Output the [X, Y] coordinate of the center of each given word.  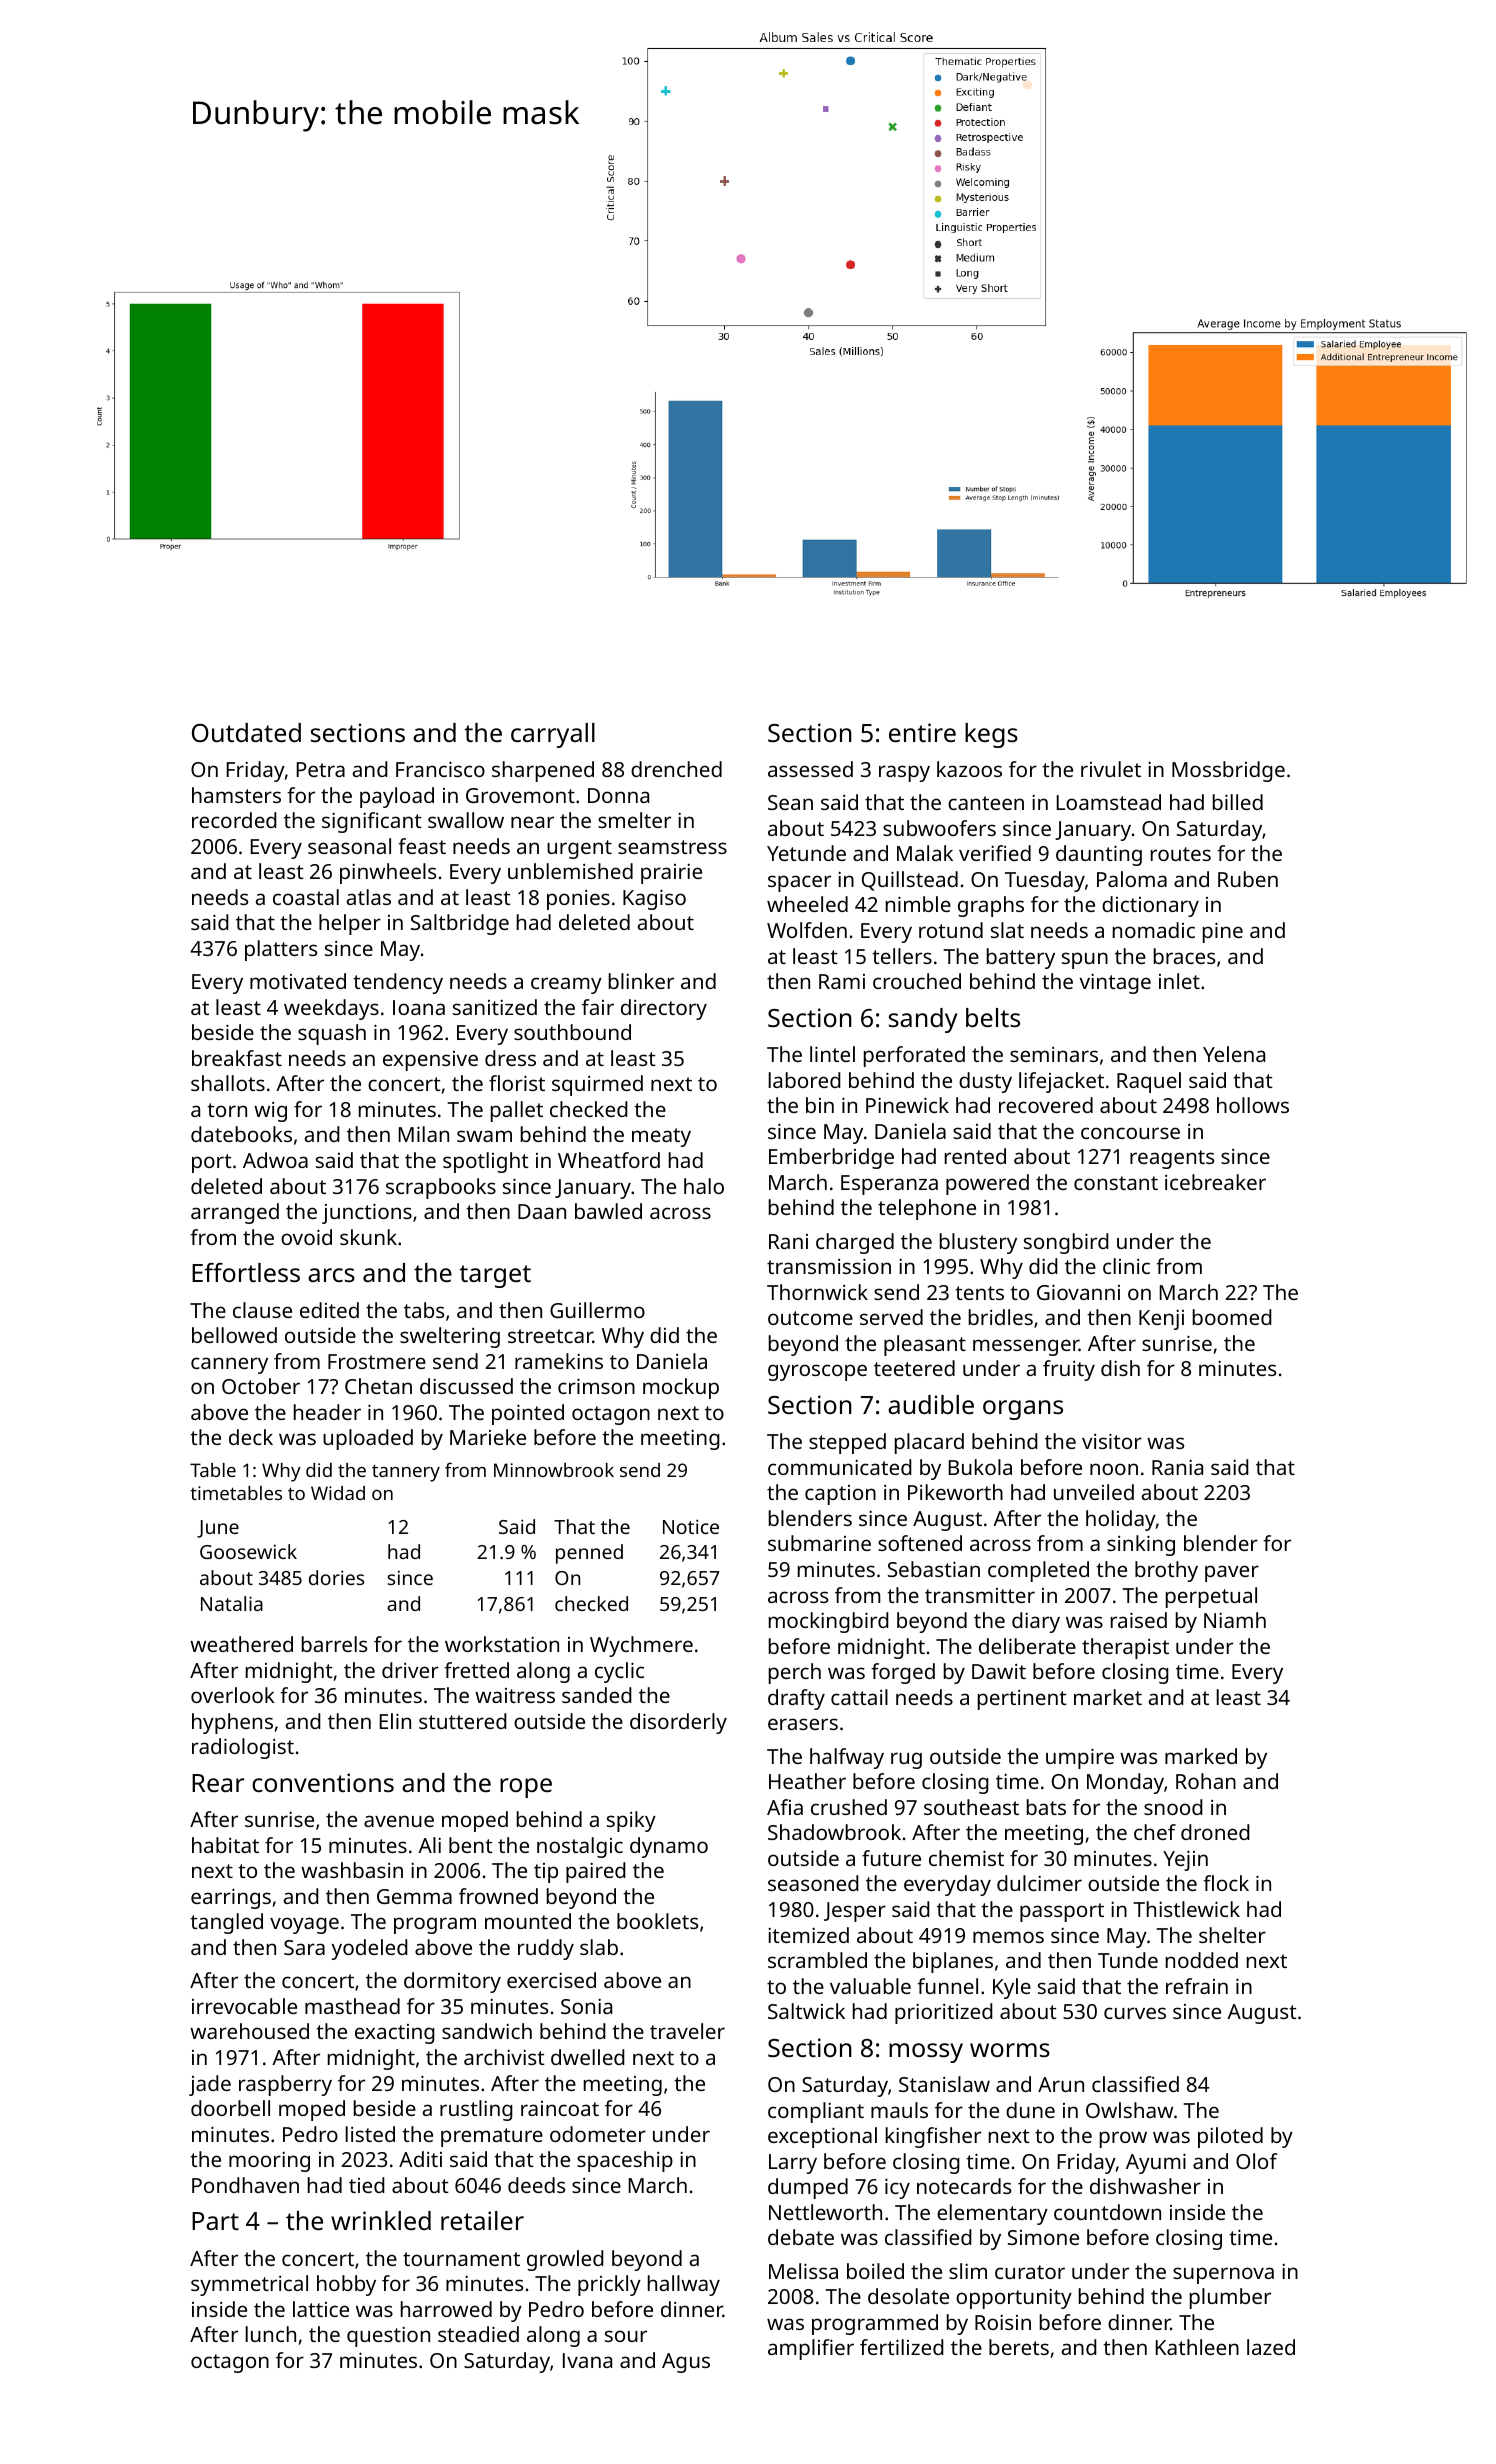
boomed [1232, 1317]
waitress [515, 1695]
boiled [875, 2271]
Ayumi [1156, 2163]
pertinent [1022, 1700]
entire [922, 732]
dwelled [588, 2057]
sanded [597, 1695]
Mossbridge [1228, 771]
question [388, 2336]
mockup [681, 1388]
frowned [498, 1896]
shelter [1232, 1935]
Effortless [246, 1272]
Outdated [246, 732]
